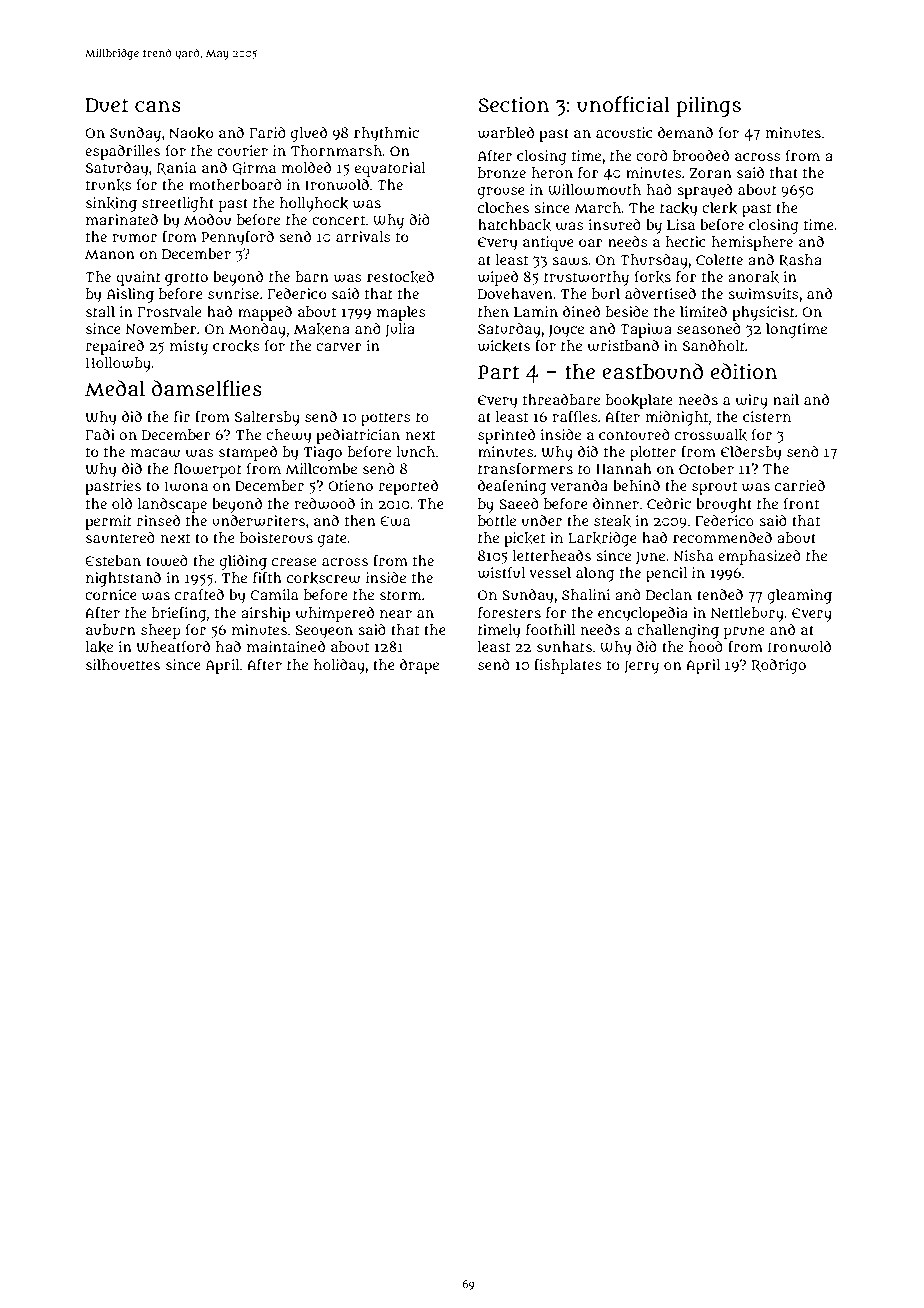  What do you see at coordinates (514, 225) in the screenshot?
I see `hatchback` at bounding box center [514, 225].
